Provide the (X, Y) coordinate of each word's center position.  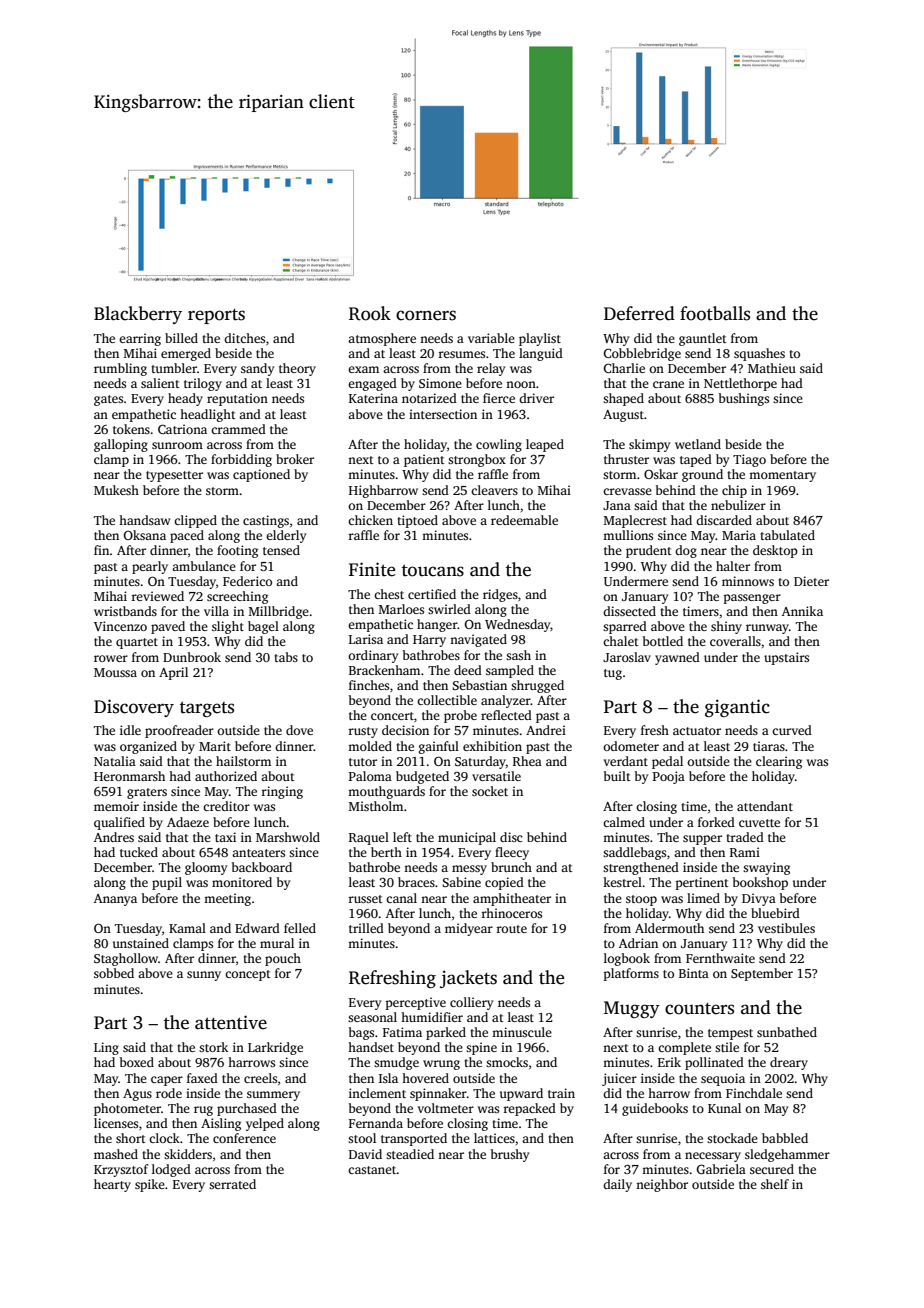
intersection (443, 414)
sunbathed (787, 1032)
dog (686, 551)
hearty (112, 1185)
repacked (529, 1109)
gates (108, 400)
